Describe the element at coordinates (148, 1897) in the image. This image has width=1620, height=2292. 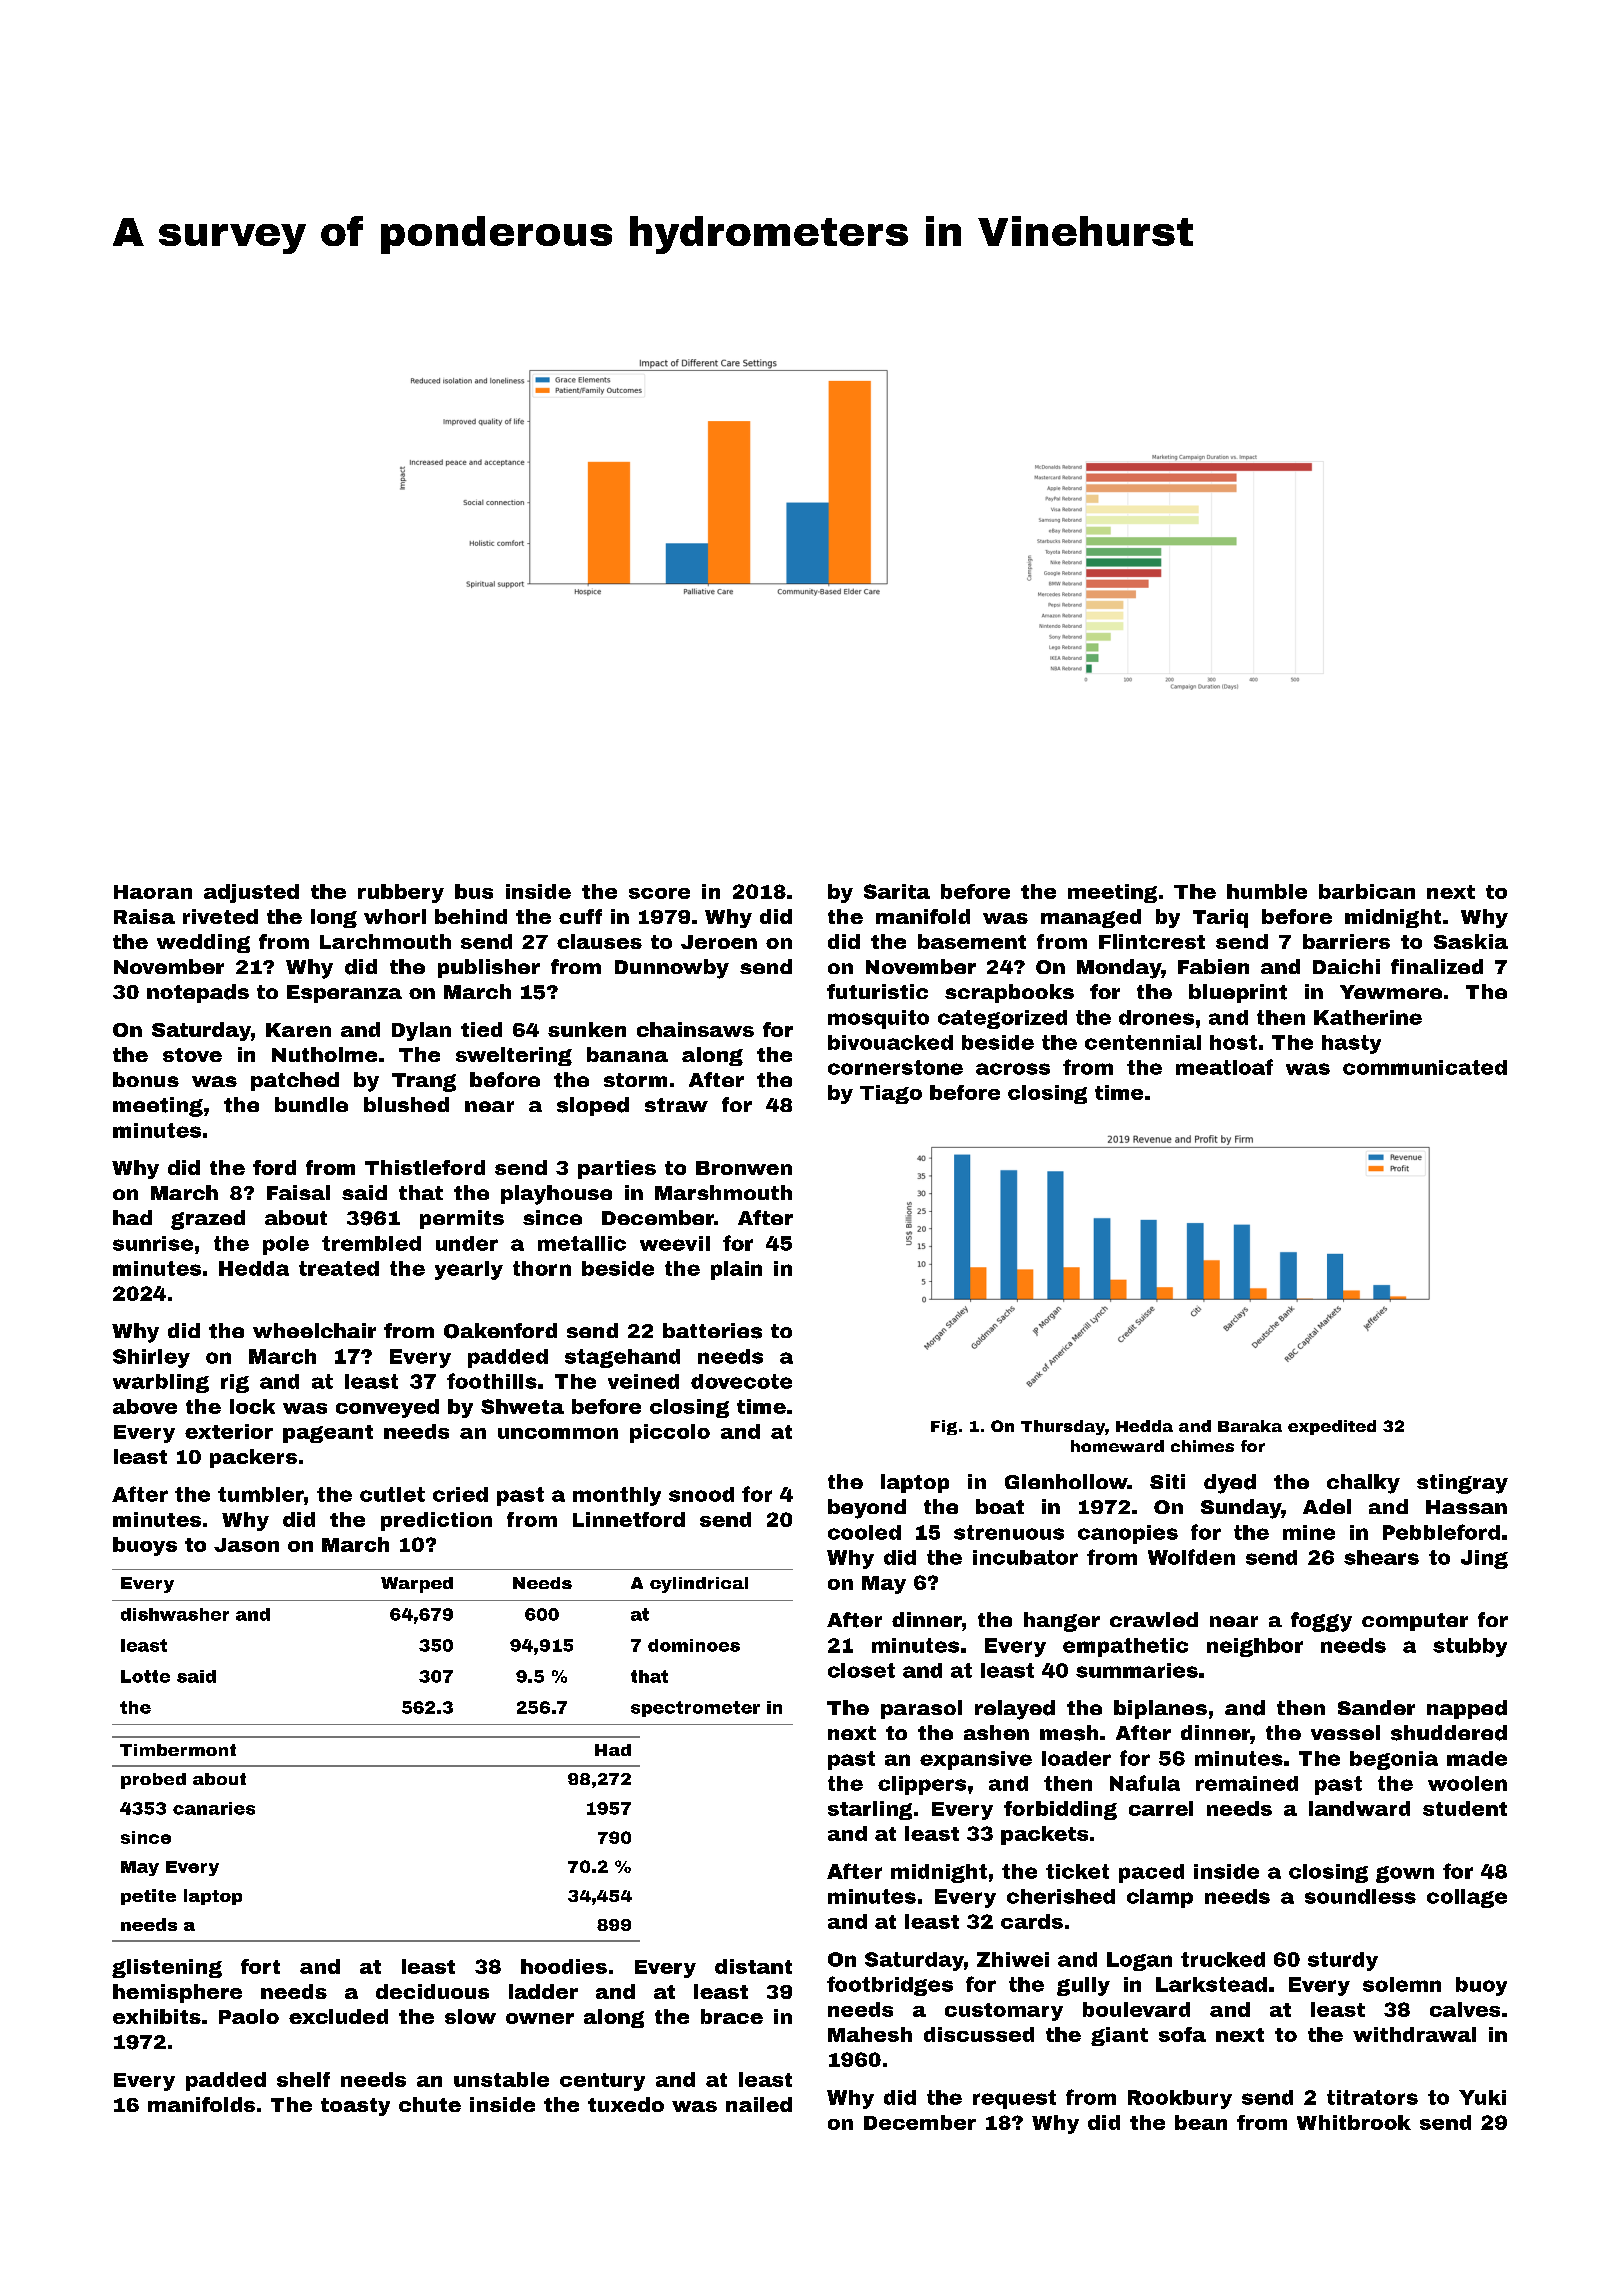
I see `petite` at that location.
